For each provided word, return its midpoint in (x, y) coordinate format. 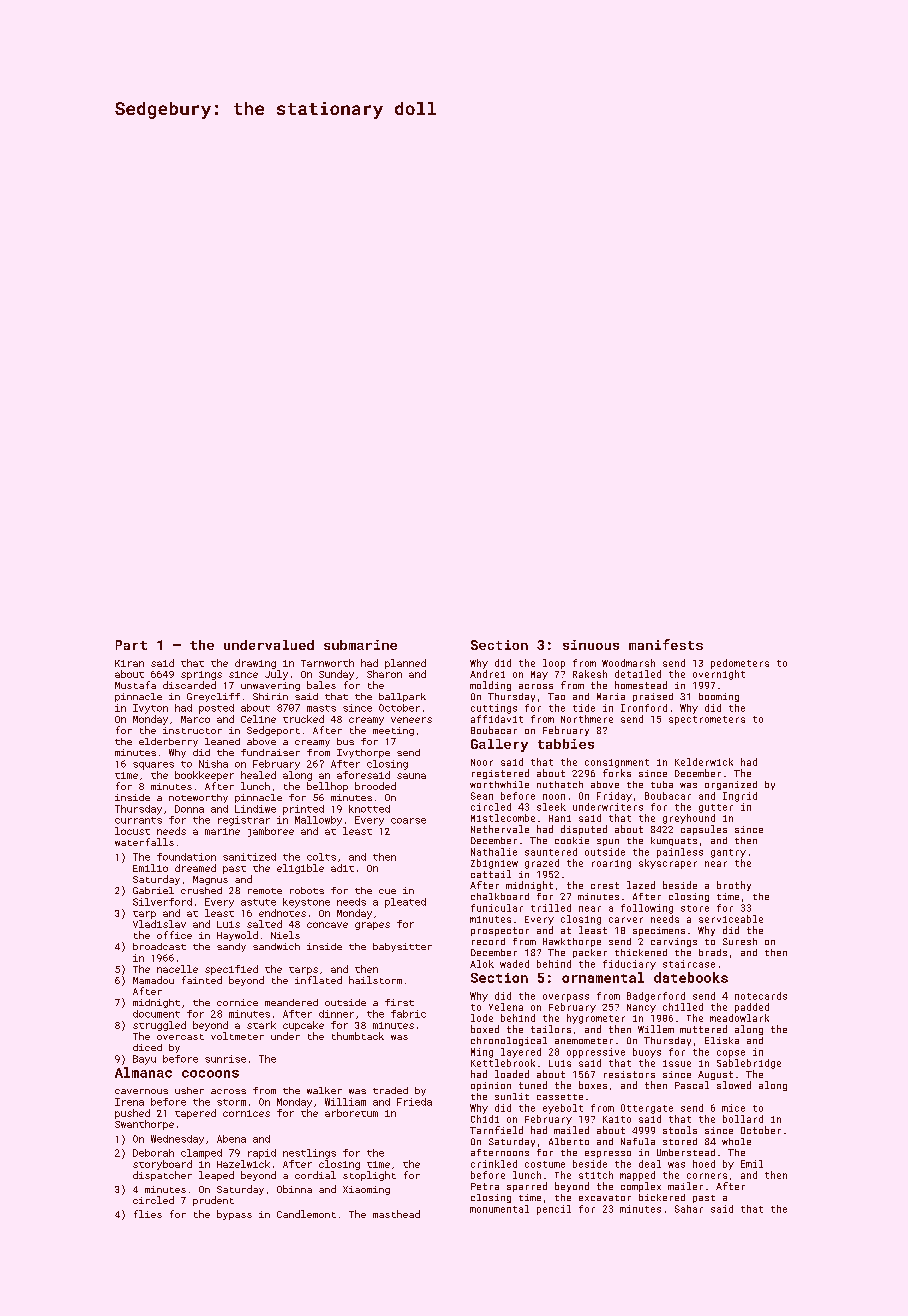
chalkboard (500, 896)
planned (405, 664)
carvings (674, 942)
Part (131, 645)
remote (265, 891)
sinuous (591, 645)
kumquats (674, 841)
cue (387, 891)
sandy (231, 947)
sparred (527, 1187)
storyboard (162, 1165)
